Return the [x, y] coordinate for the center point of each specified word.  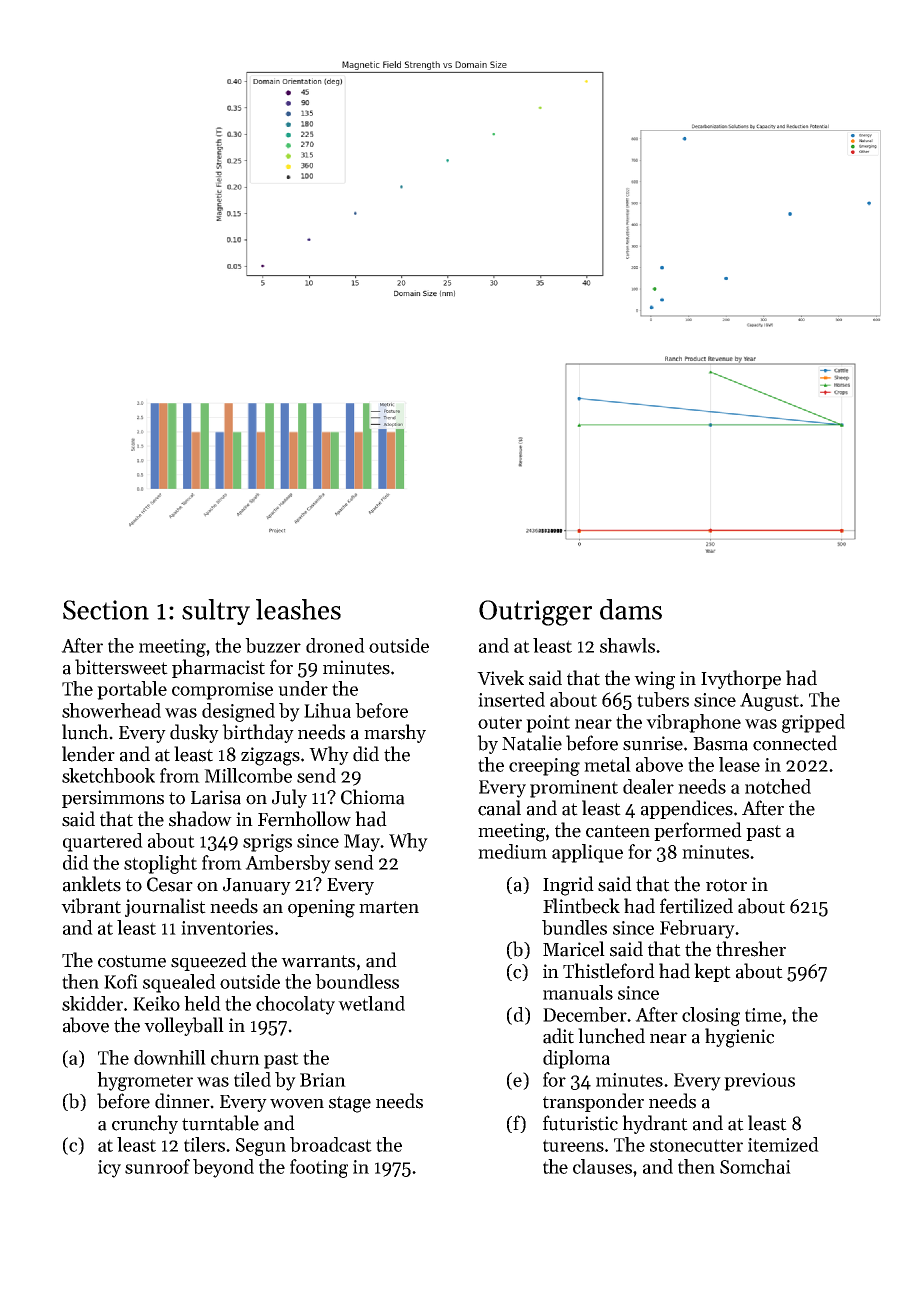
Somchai [755, 1166]
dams [631, 609]
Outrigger [535, 613]
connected [795, 743]
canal [499, 808]
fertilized [696, 906]
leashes [298, 609]
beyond [223, 1168]
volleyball [184, 1026]
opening [321, 908]
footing [319, 1168]
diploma [576, 1059]
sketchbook [108, 775]
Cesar [170, 884]
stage [350, 1104]
